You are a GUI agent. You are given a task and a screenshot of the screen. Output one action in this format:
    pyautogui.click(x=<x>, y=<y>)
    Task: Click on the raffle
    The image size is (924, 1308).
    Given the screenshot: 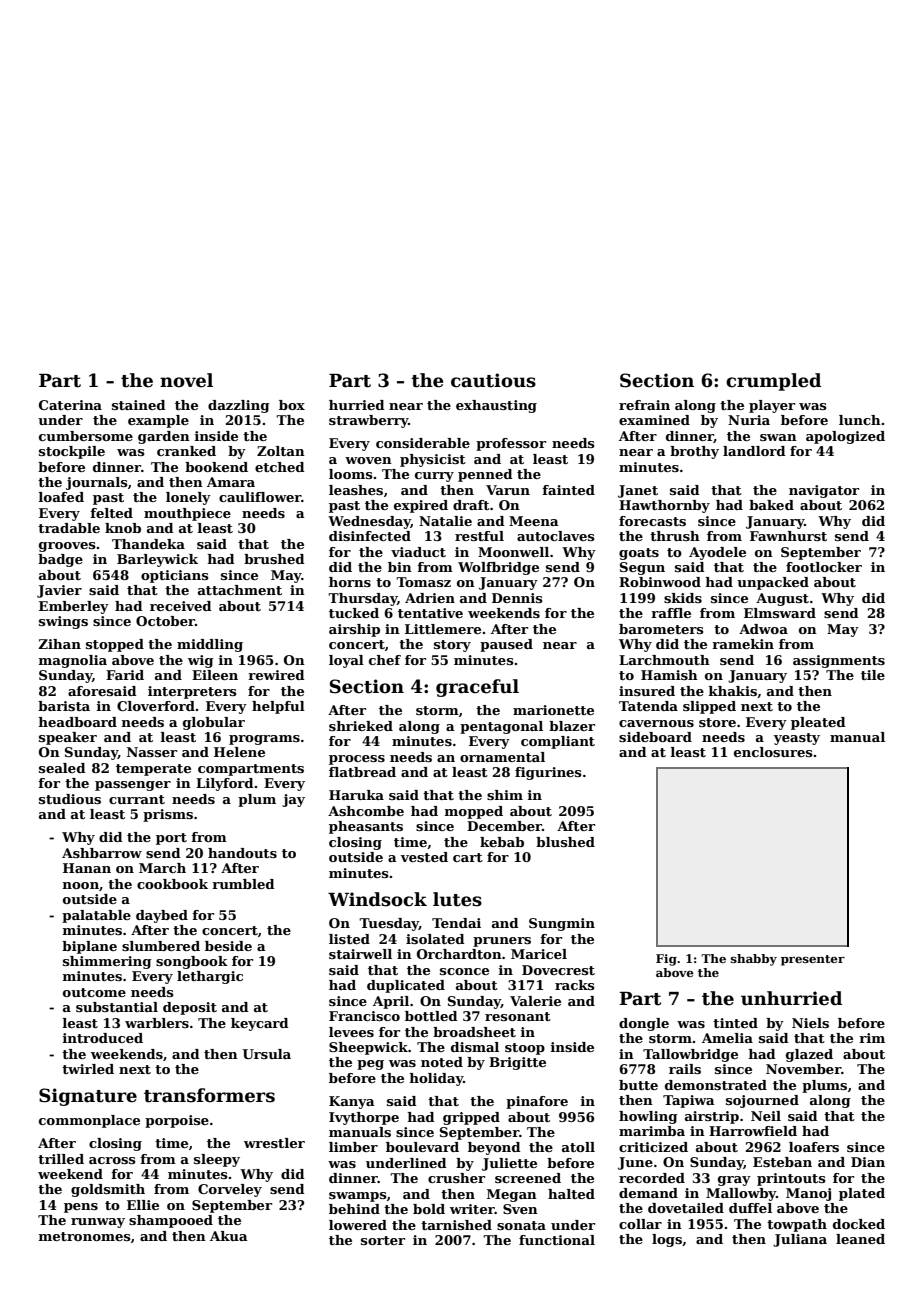 What is the action you would take?
    pyautogui.click(x=671, y=613)
